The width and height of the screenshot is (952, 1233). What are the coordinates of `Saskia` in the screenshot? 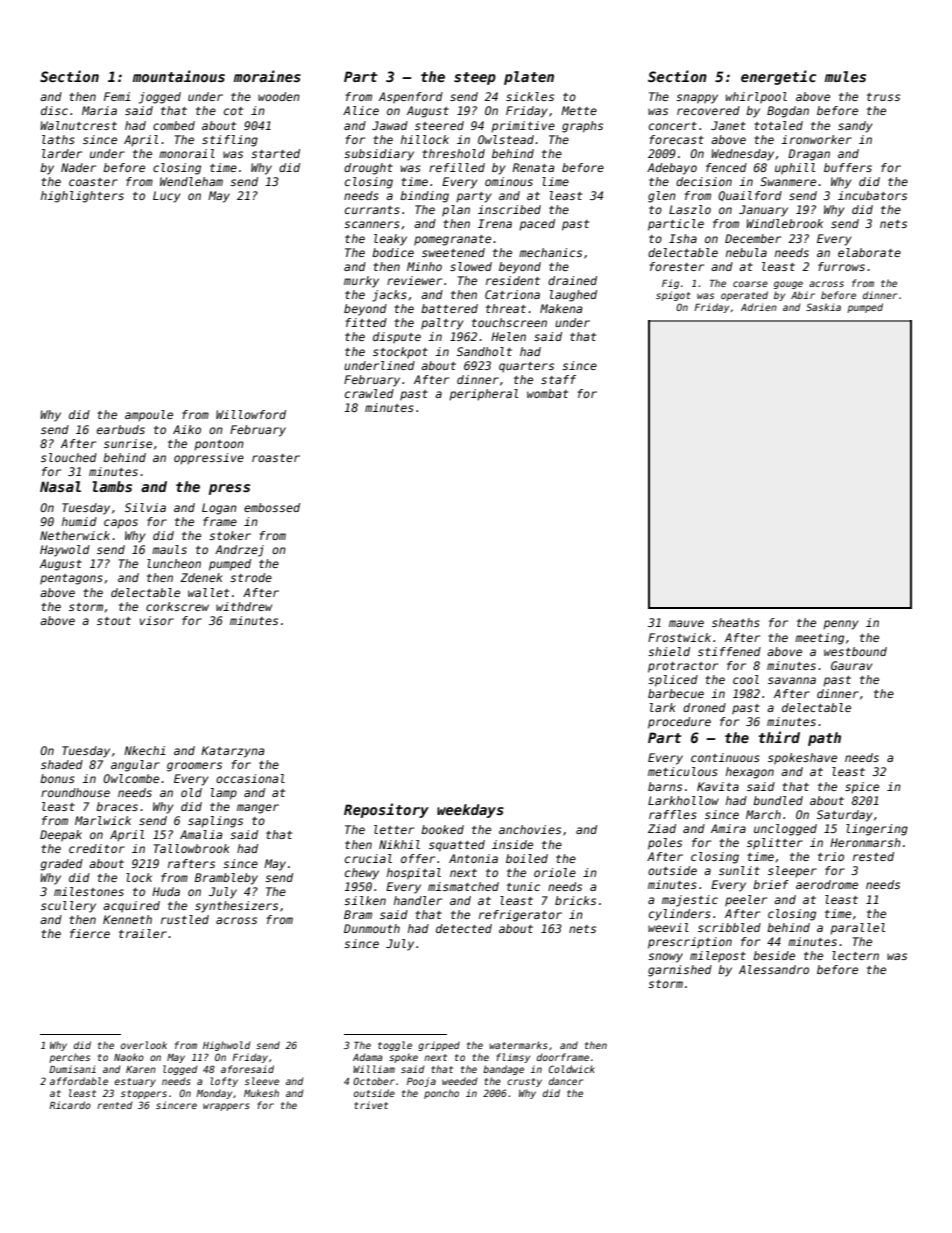 It's located at (823, 307).
